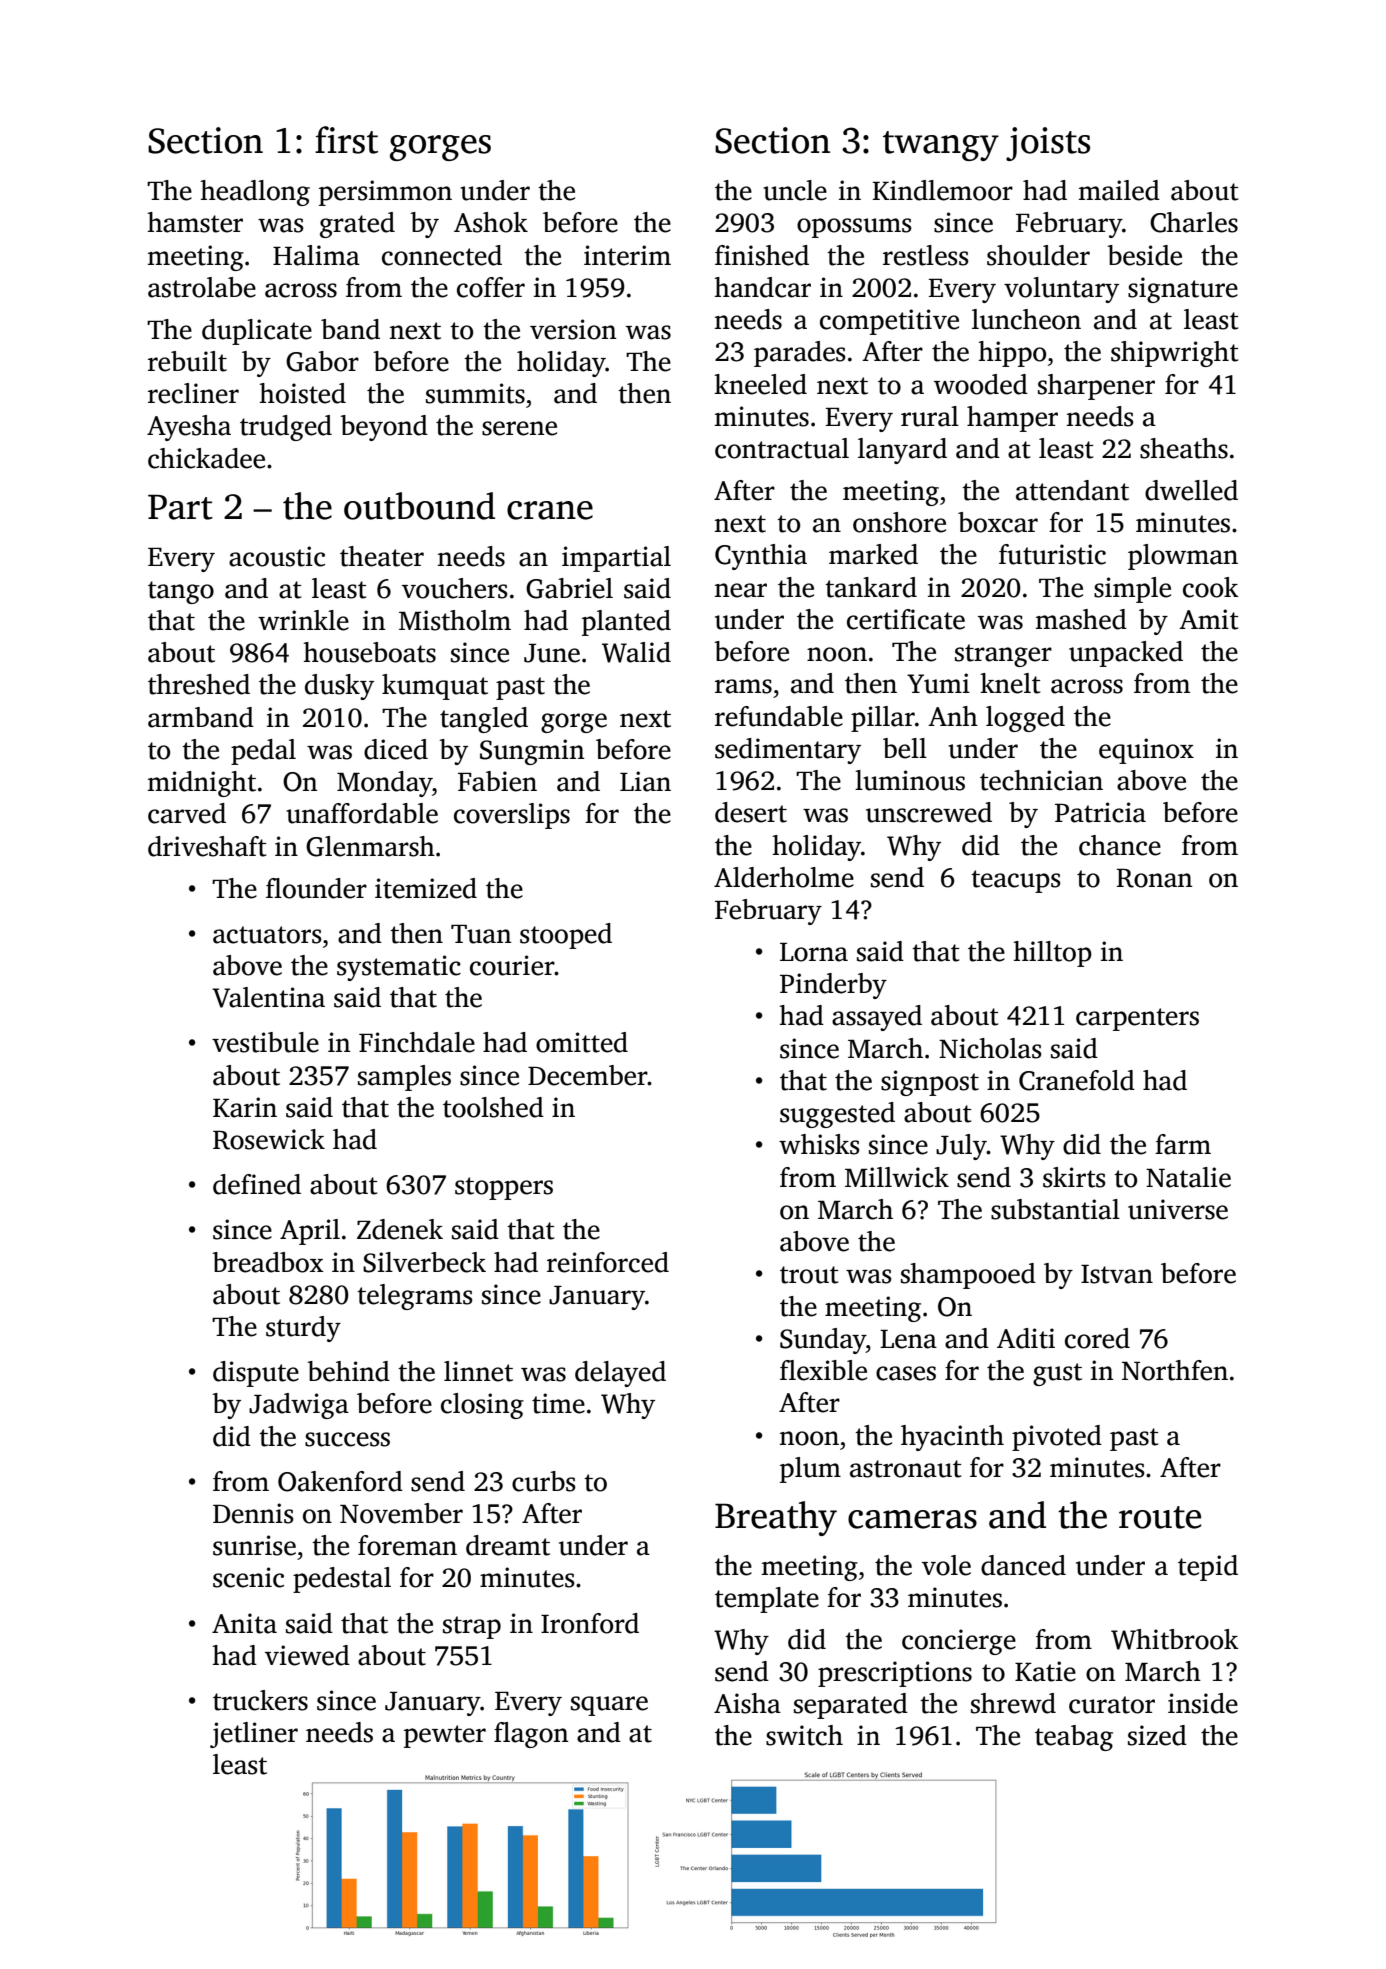 The height and width of the page is (1969, 1386). Describe the element at coordinates (256, 1374) in the page. I see `dispute` at that location.
